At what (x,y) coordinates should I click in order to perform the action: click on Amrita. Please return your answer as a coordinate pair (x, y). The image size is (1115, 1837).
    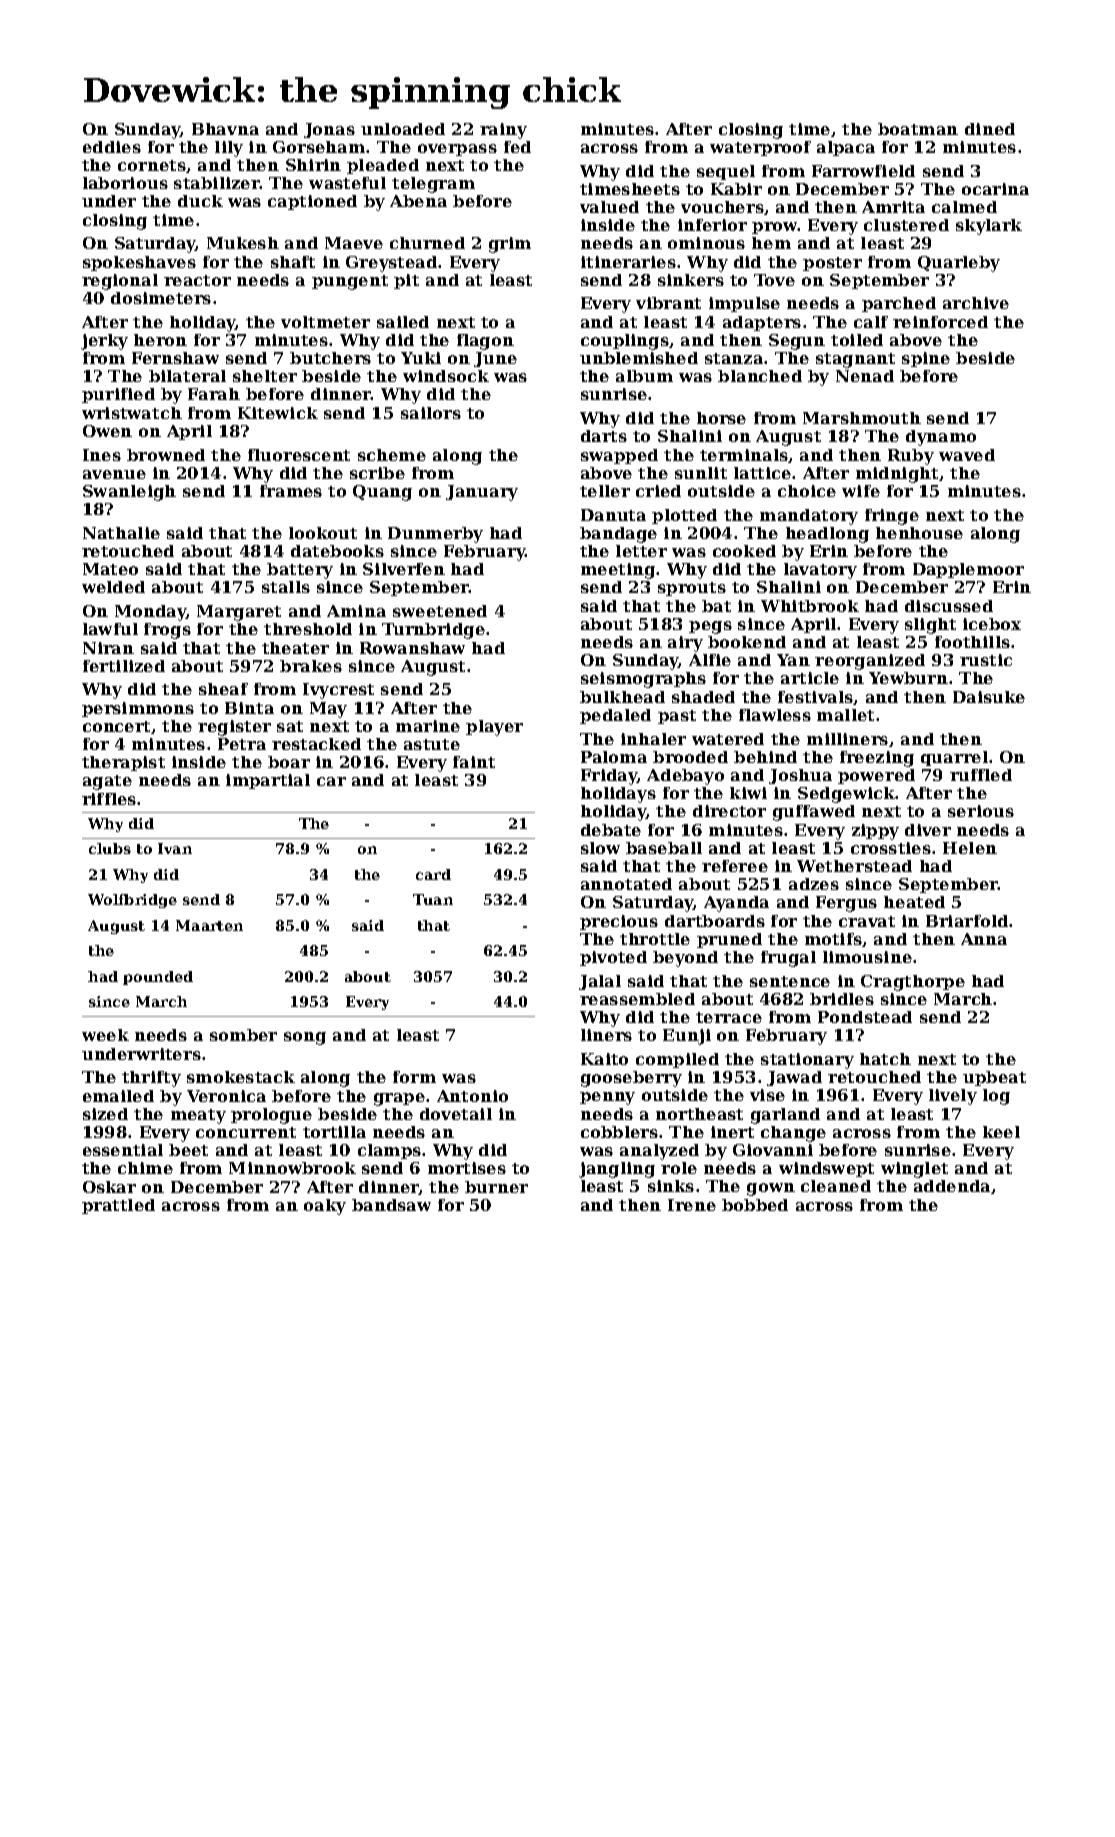
    Looking at the image, I should click on (893, 207).
